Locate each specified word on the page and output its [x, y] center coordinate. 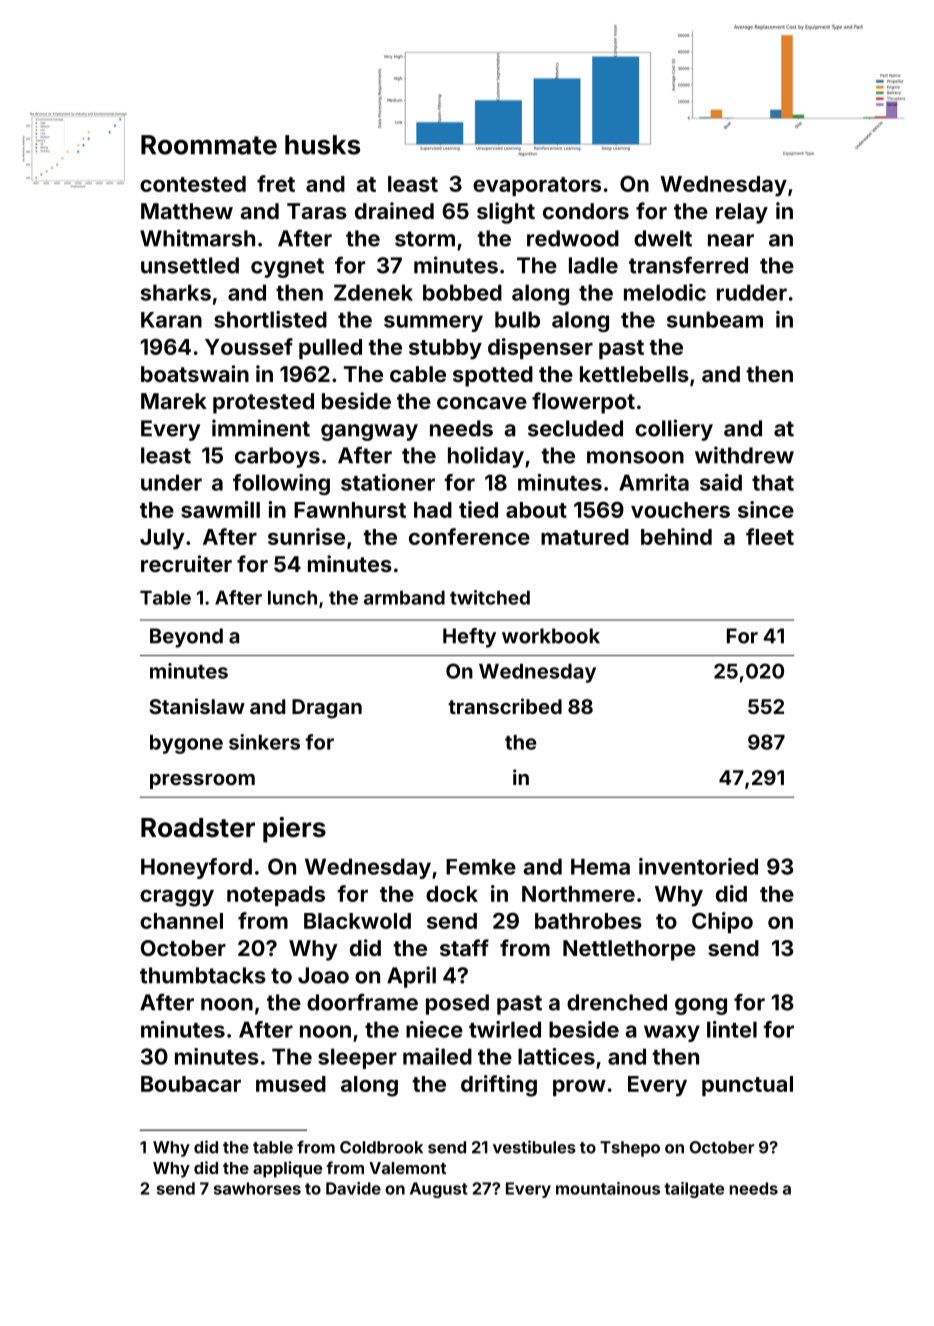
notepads [276, 896]
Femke [481, 867]
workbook [551, 636]
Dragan [327, 709]
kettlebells [634, 374]
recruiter [186, 563]
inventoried [698, 866]
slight [506, 213]
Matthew [187, 211]
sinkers [264, 742]
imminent [261, 428]
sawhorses [257, 1188]
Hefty [469, 638]
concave [482, 403]
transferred [688, 265]
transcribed [505, 706]
